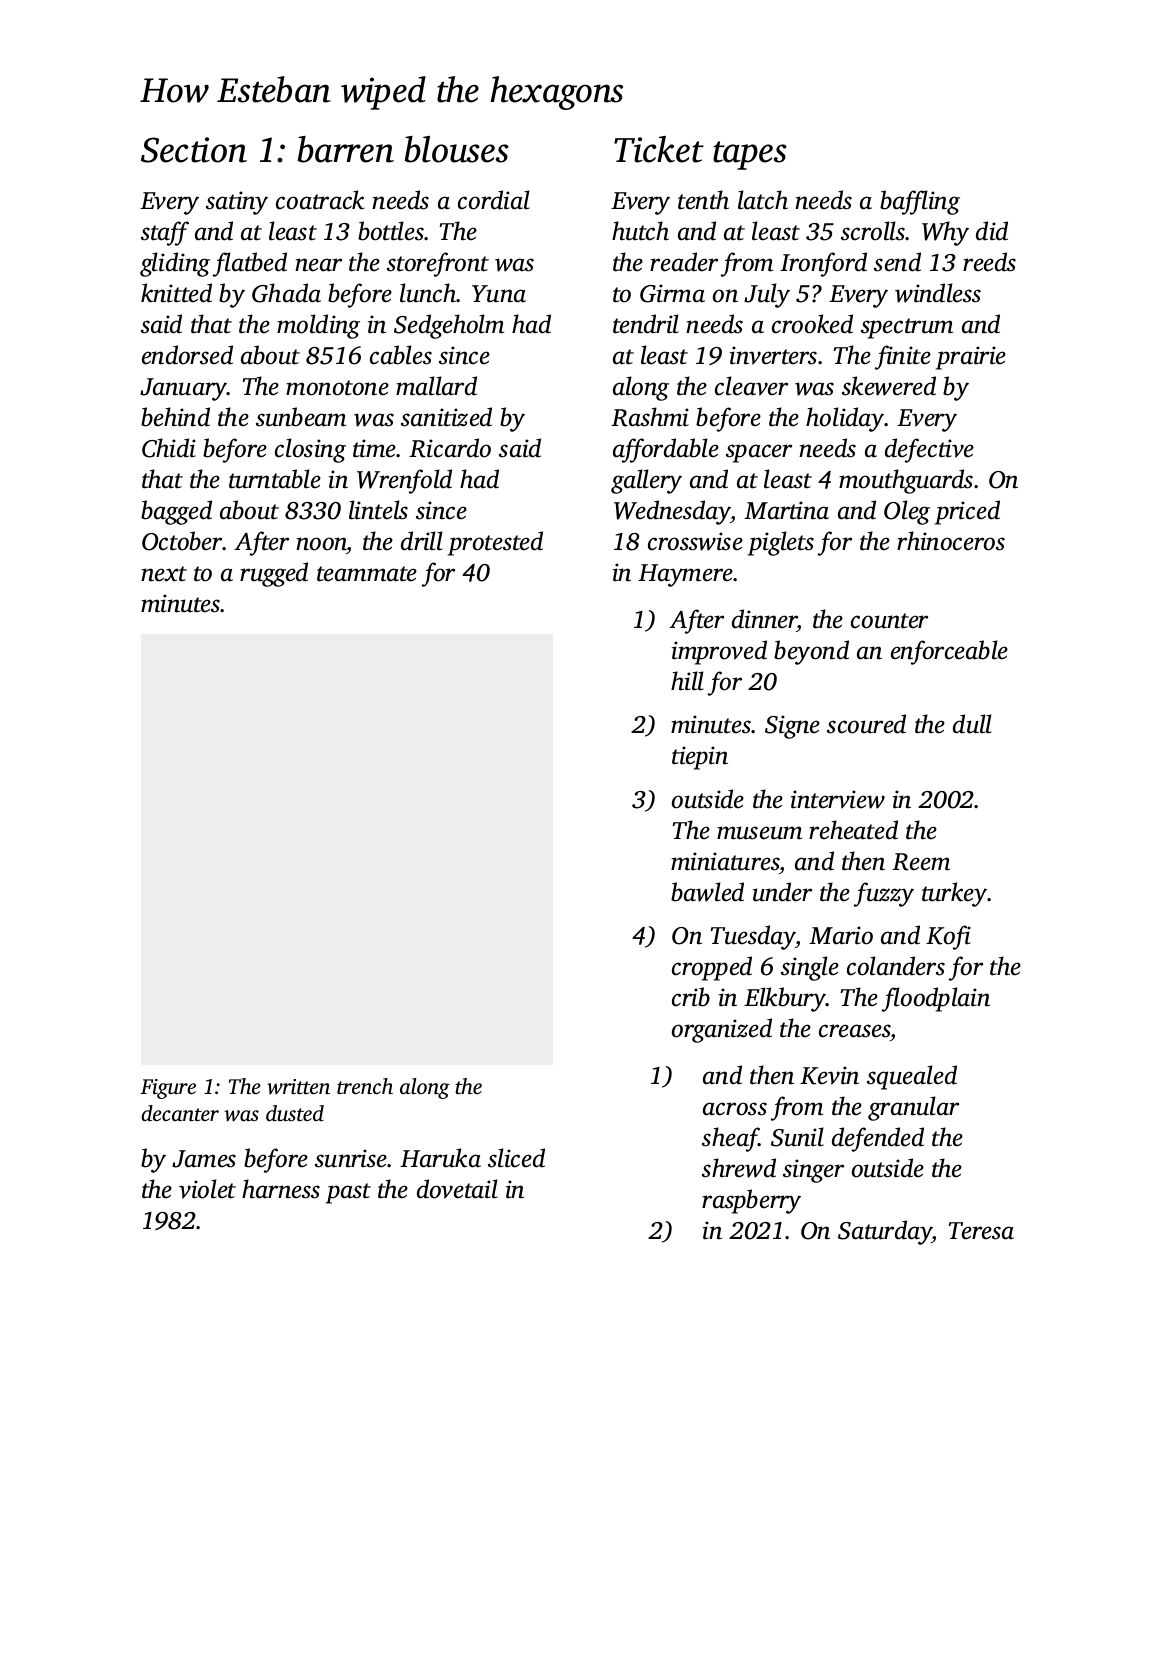  I want to click on lintels, so click(378, 510).
